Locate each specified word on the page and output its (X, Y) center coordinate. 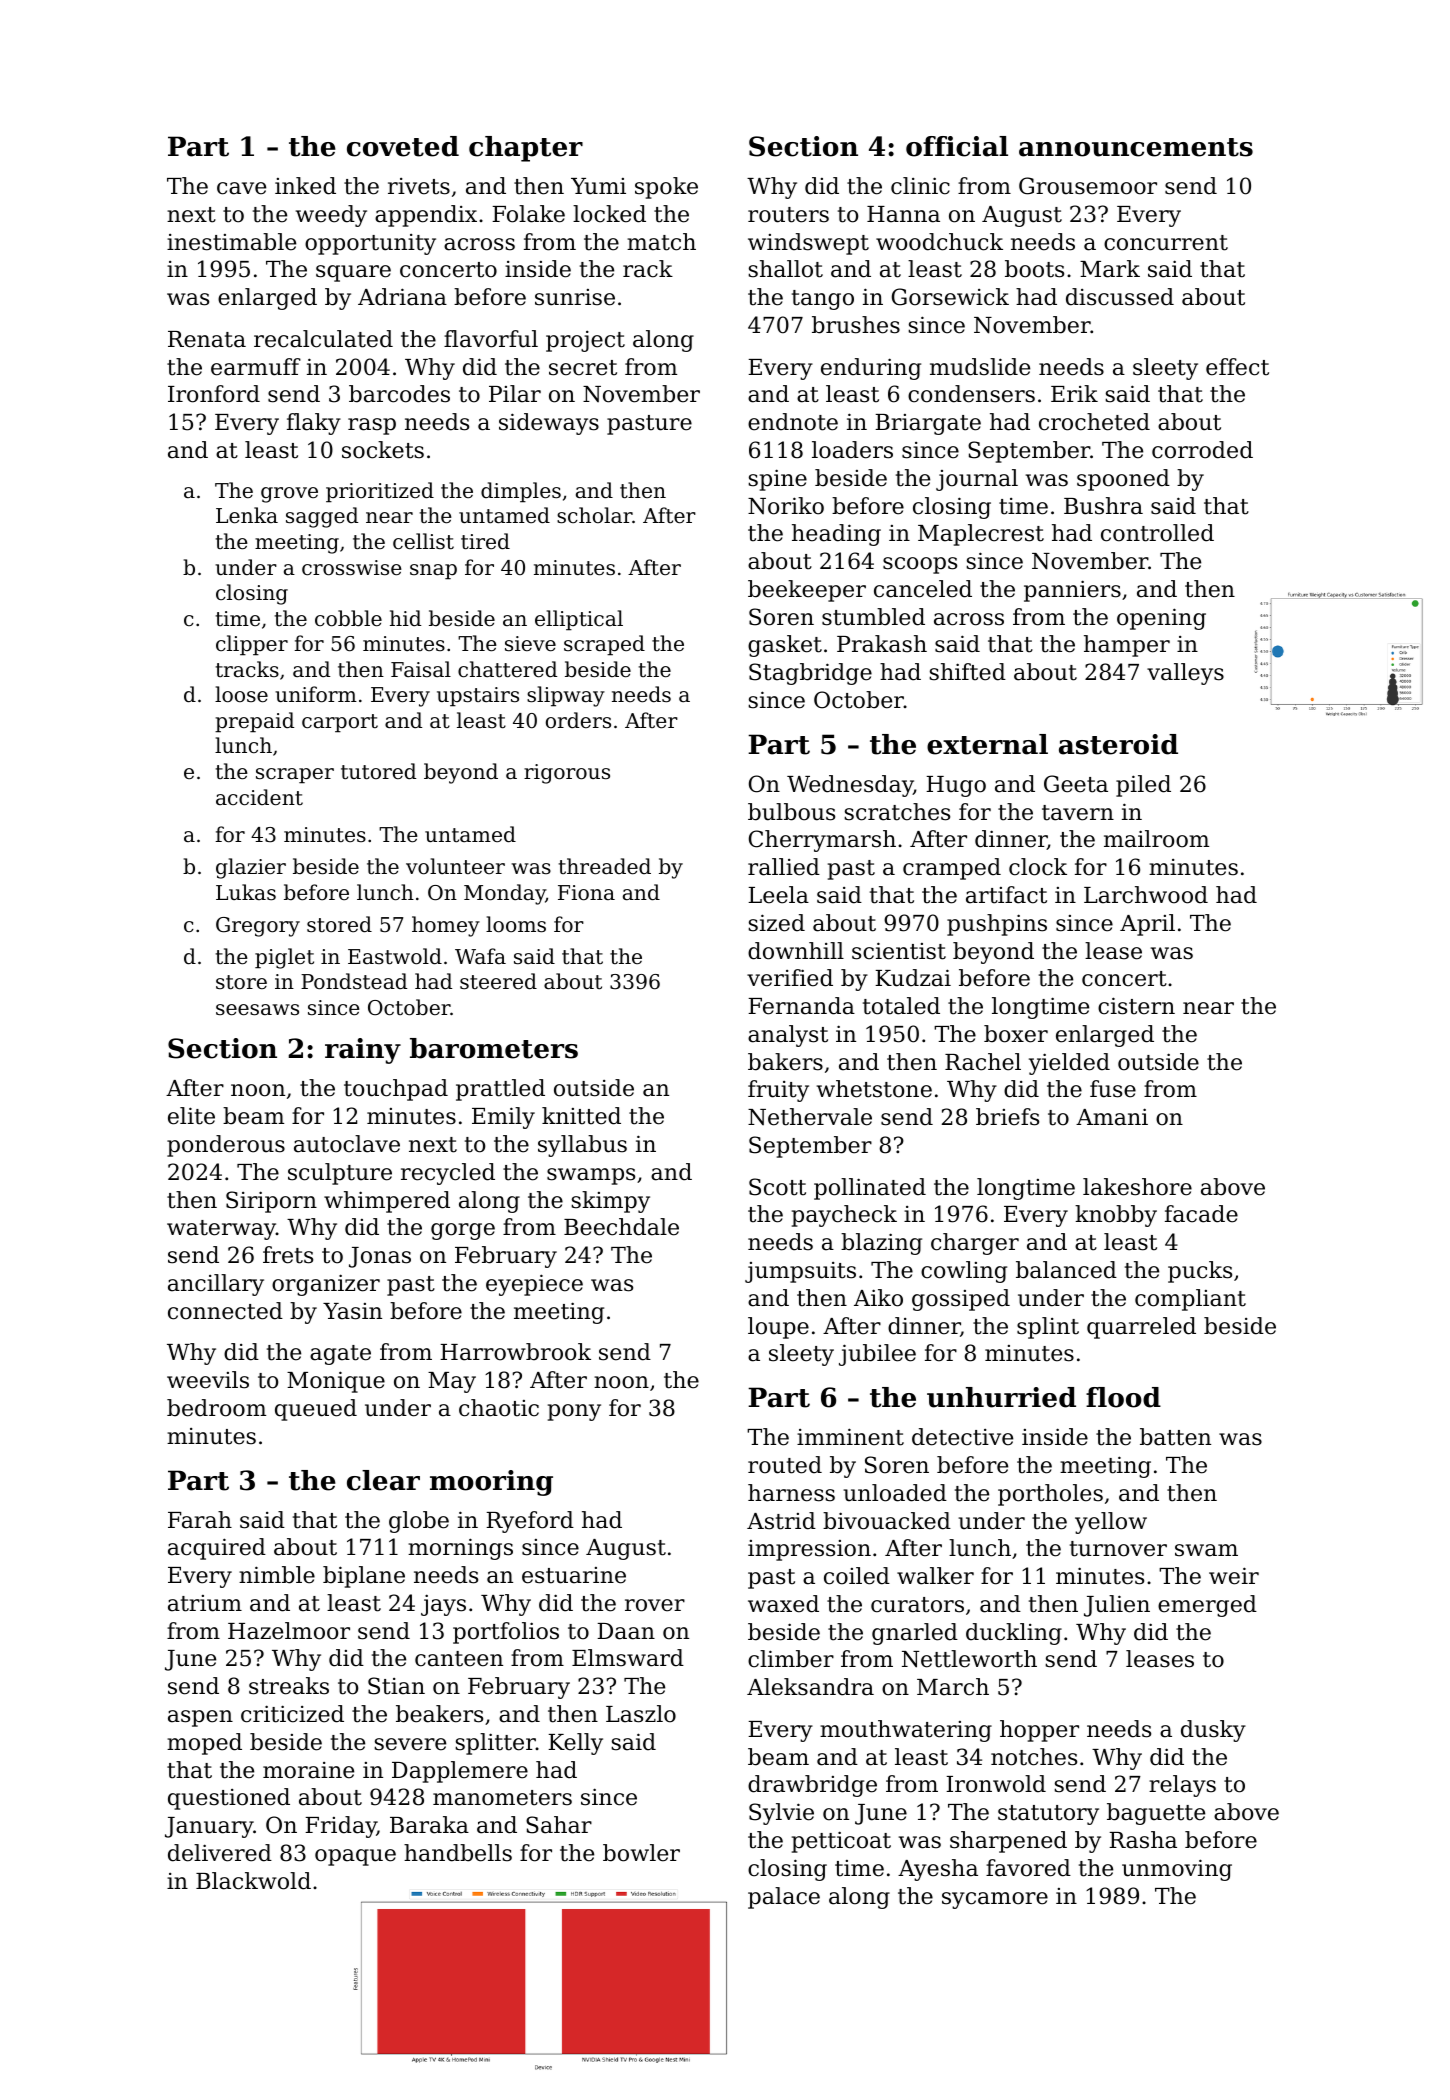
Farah (200, 1520)
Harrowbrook (515, 1352)
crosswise (352, 568)
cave (241, 188)
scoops (920, 565)
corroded (1202, 450)
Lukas (246, 892)
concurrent (1166, 243)
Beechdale (621, 1227)
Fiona (586, 893)
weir (1234, 1576)
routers (788, 215)
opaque (355, 1857)
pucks (1200, 1272)
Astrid (781, 1521)
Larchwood (1146, 895)
